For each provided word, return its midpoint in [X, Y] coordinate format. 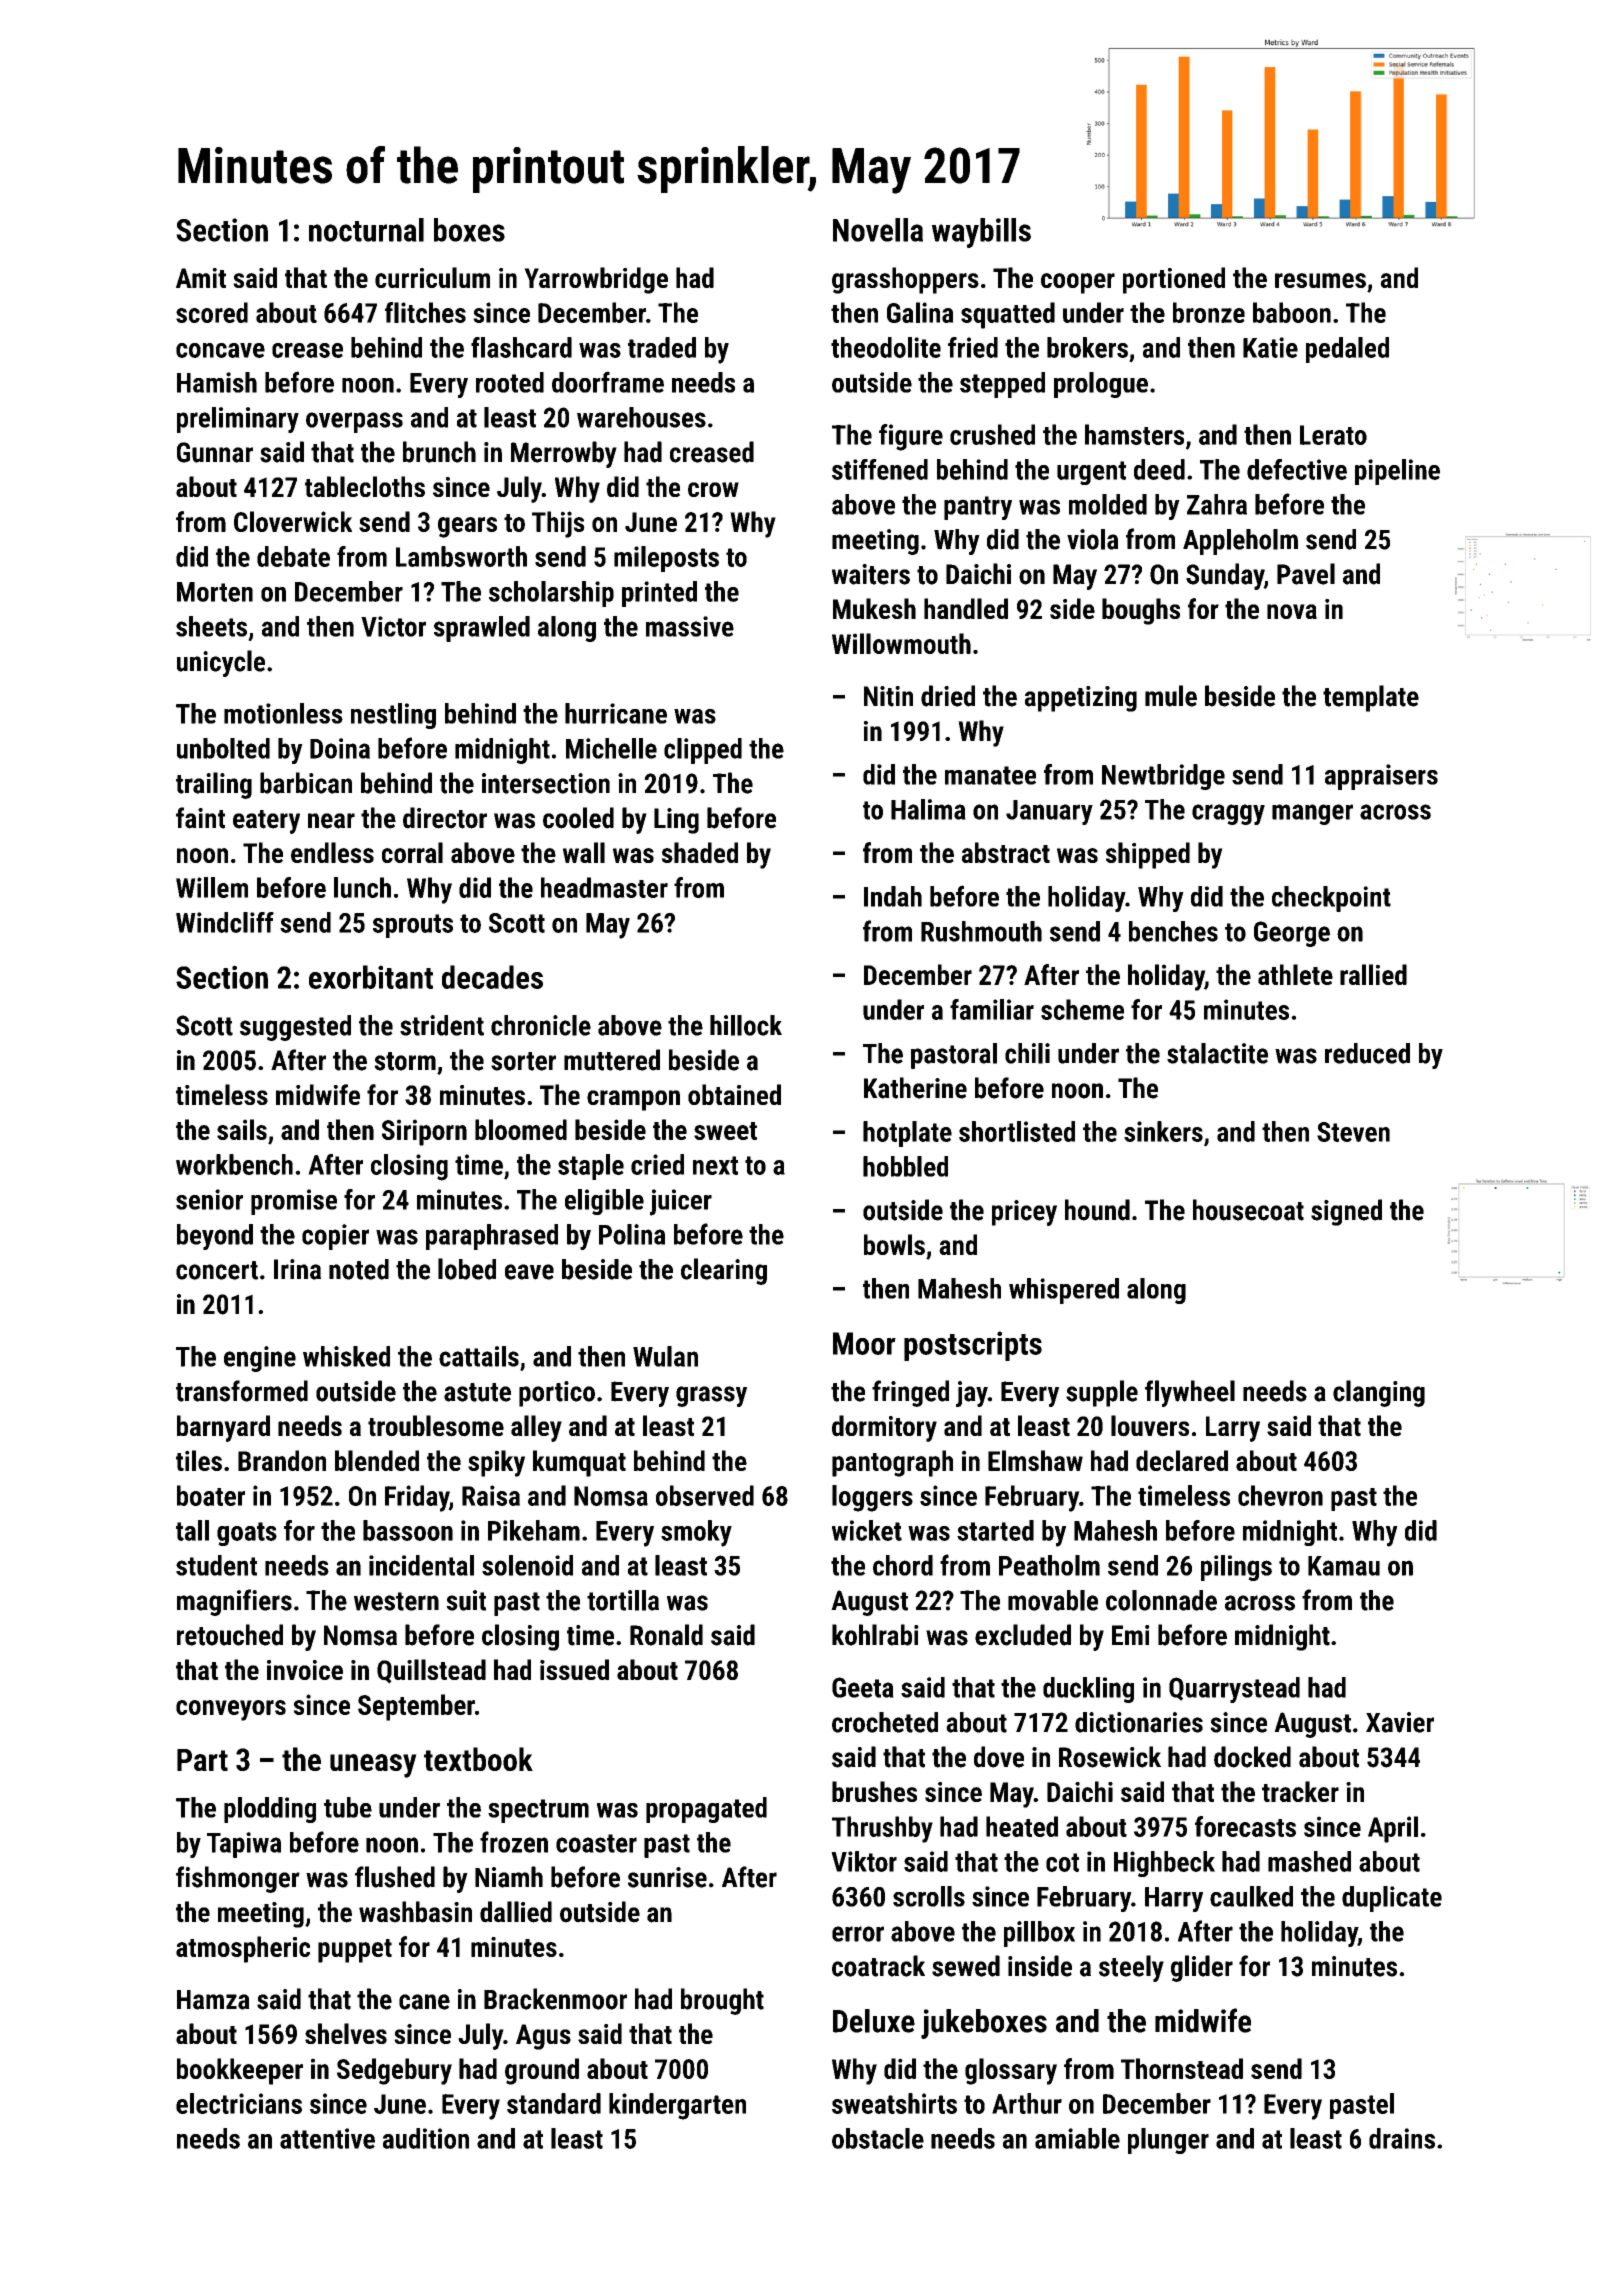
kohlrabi [875, 1635]
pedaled [1347, 350]
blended [377, 1460]
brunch [439, 452]
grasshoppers [905, 280]
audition [426, 2138]
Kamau [1344, 1566]
